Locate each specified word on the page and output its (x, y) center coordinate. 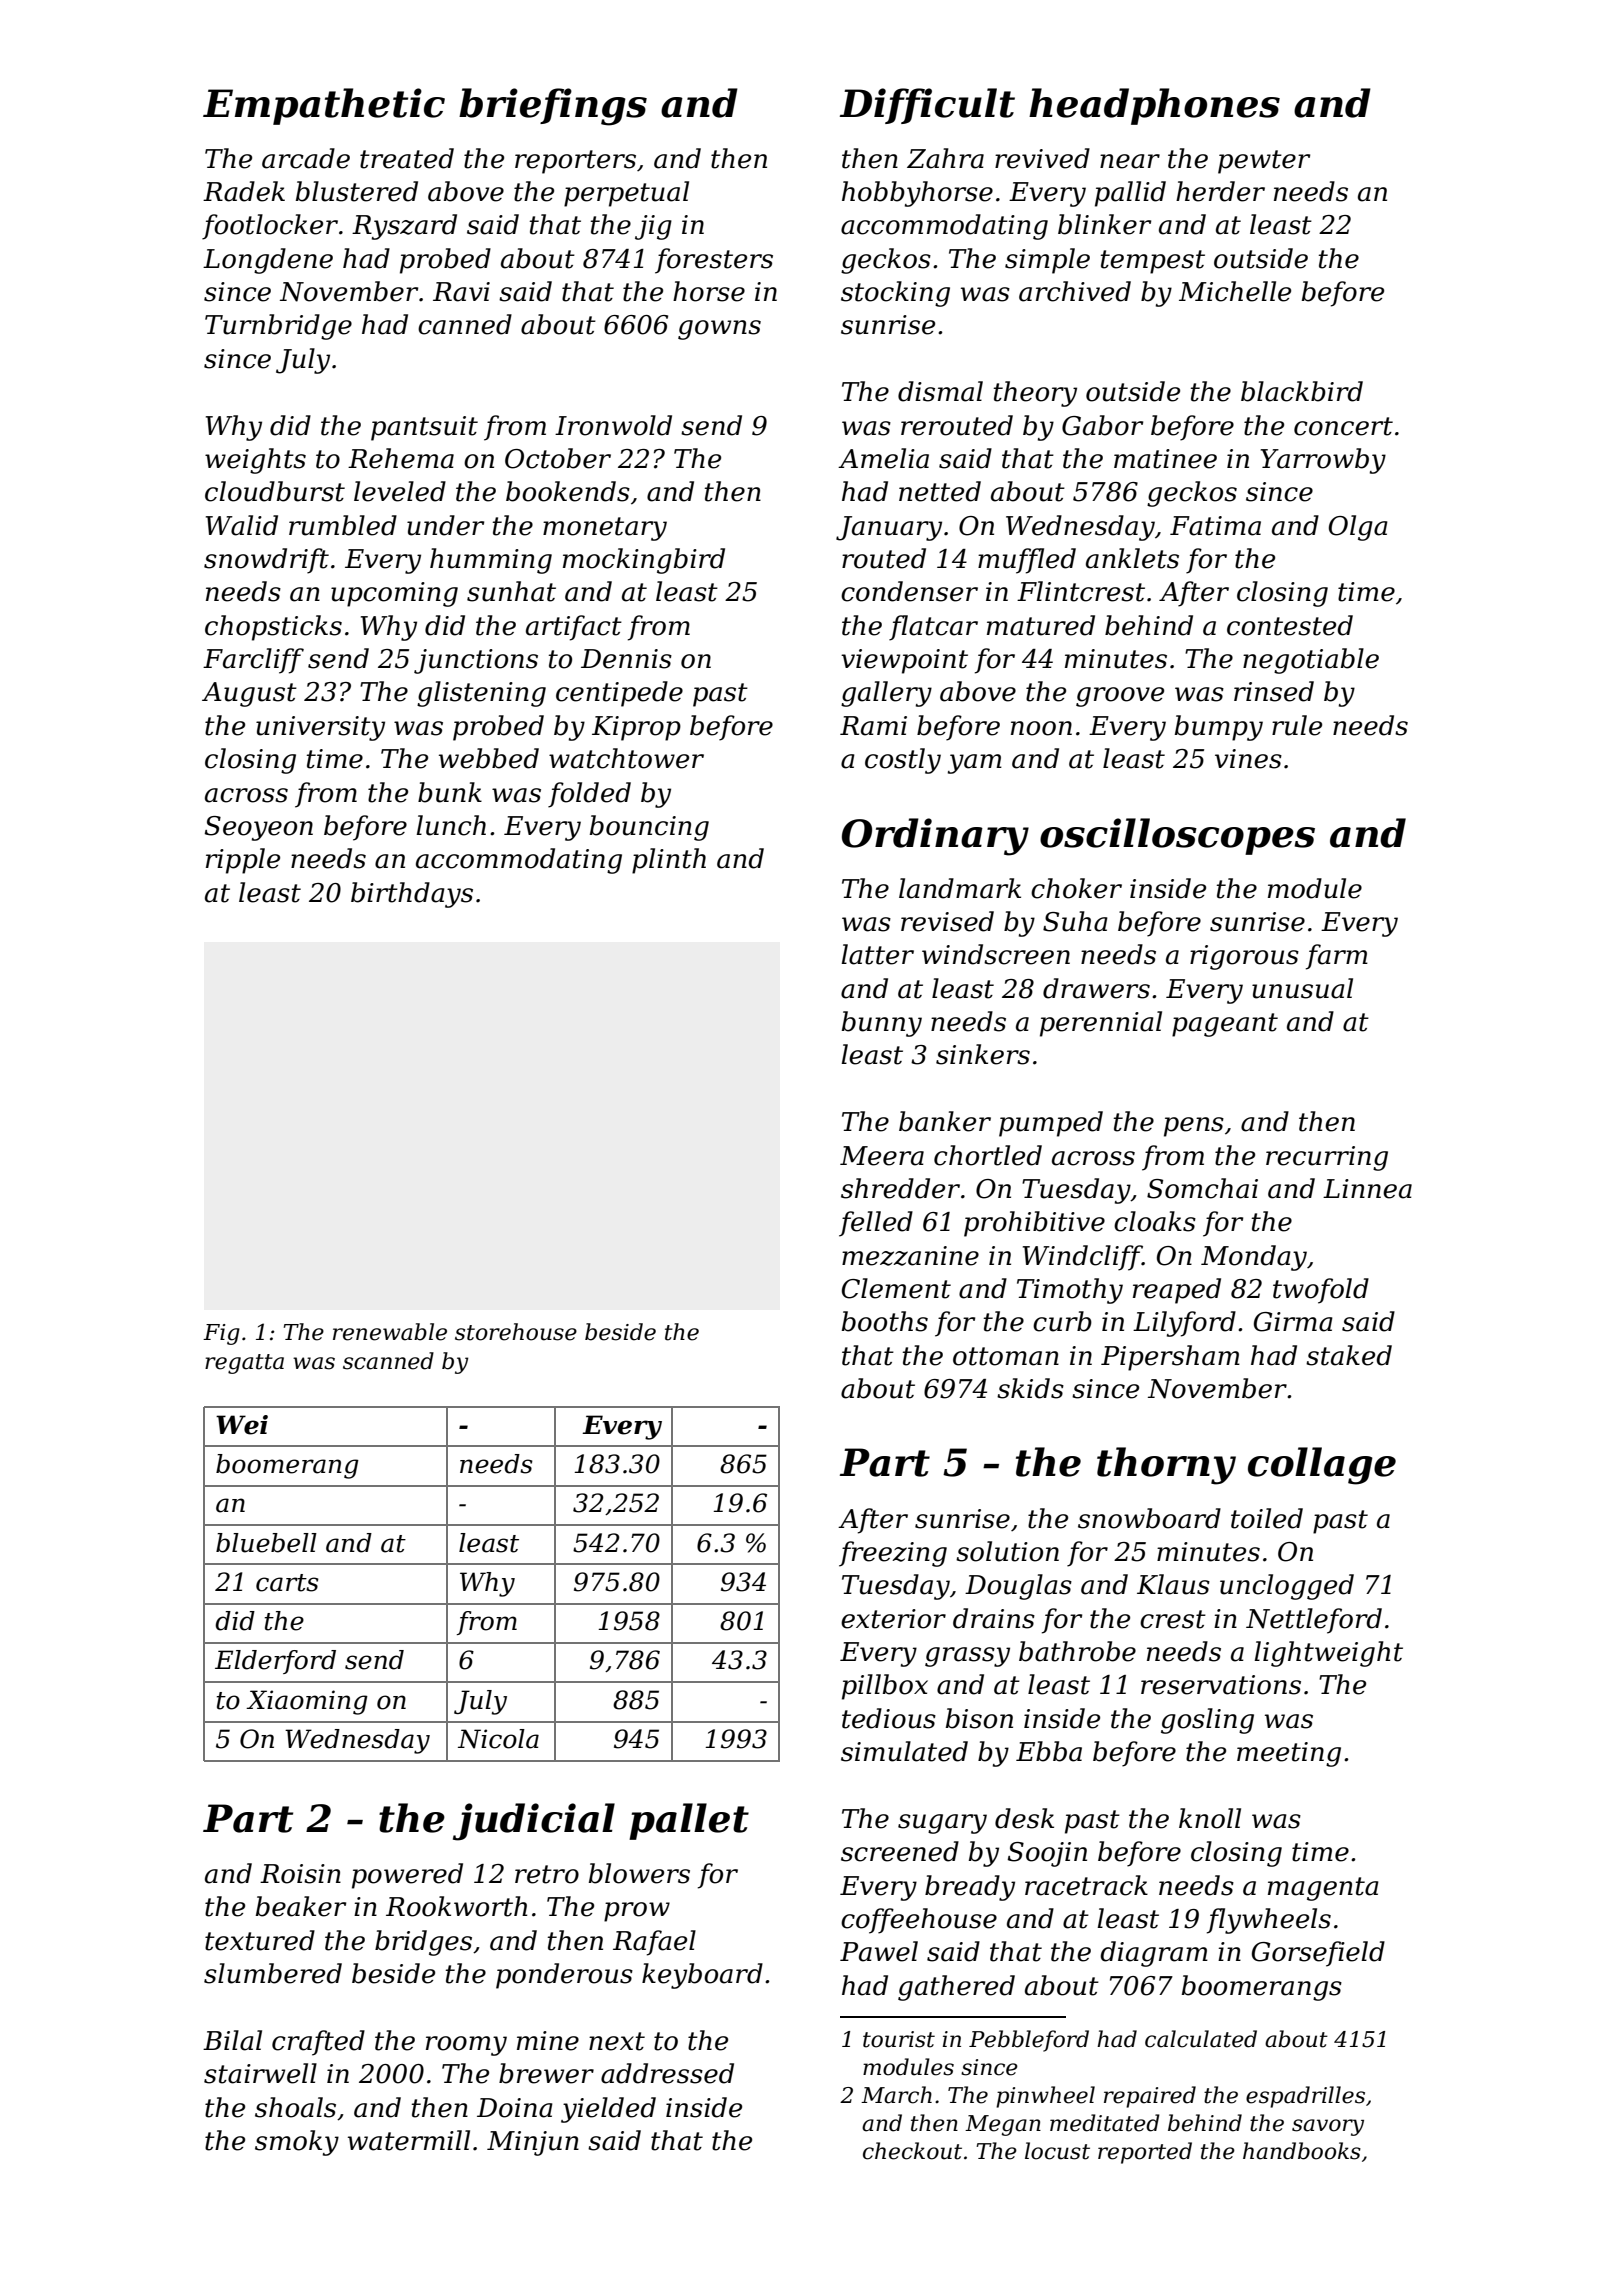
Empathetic (324, 106)
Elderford (275, 1662)
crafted (318, 2043)
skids (1030, 1388)
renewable (390, 1332)
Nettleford (1314, 1621)
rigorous (1244, 957)
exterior (893, 1619)
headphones (1154, 106)
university (320, 728)
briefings (553, 107)
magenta (1323, 1889)
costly (903, 761)
